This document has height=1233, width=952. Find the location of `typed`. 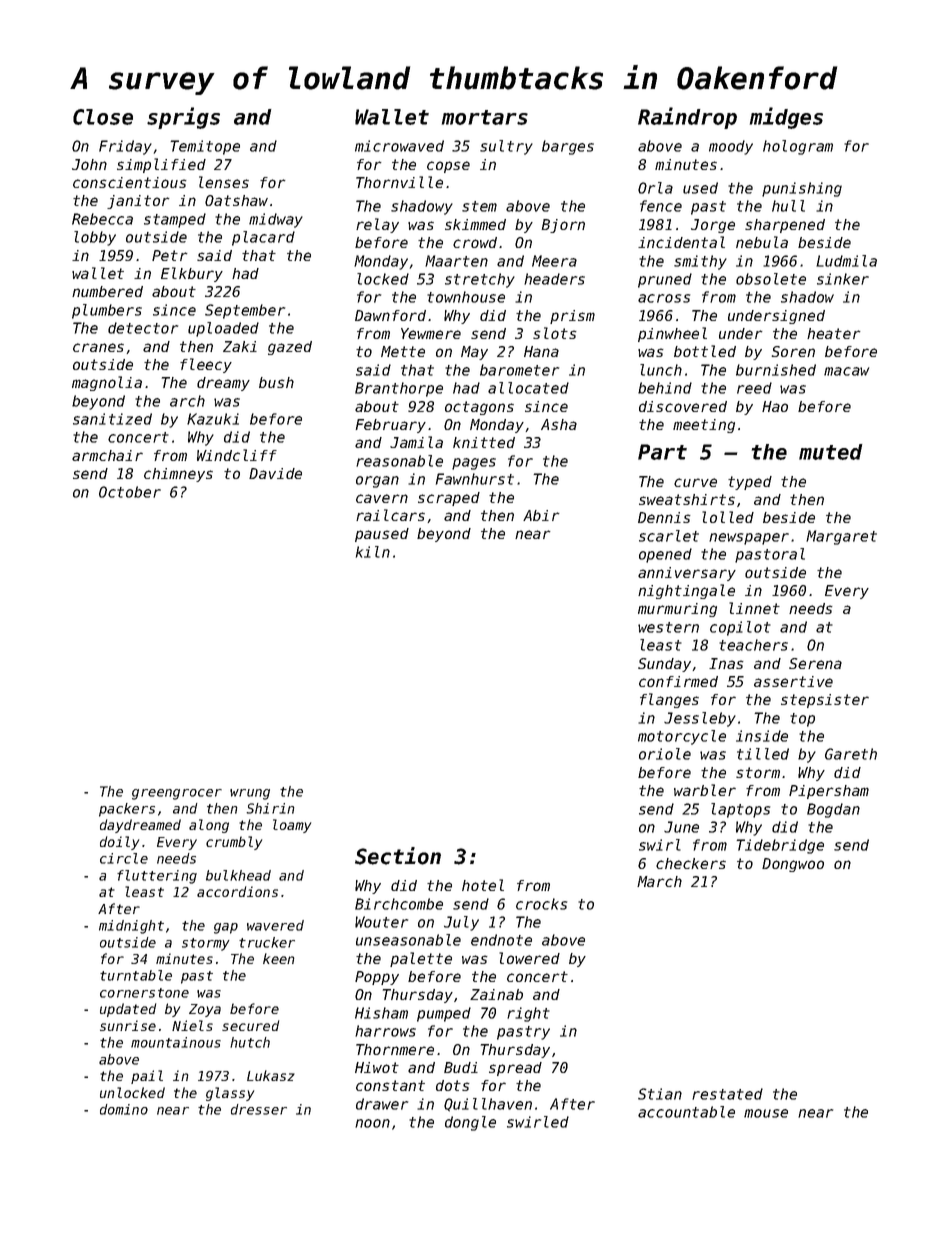

typed is located at coordinates (750, 483).
